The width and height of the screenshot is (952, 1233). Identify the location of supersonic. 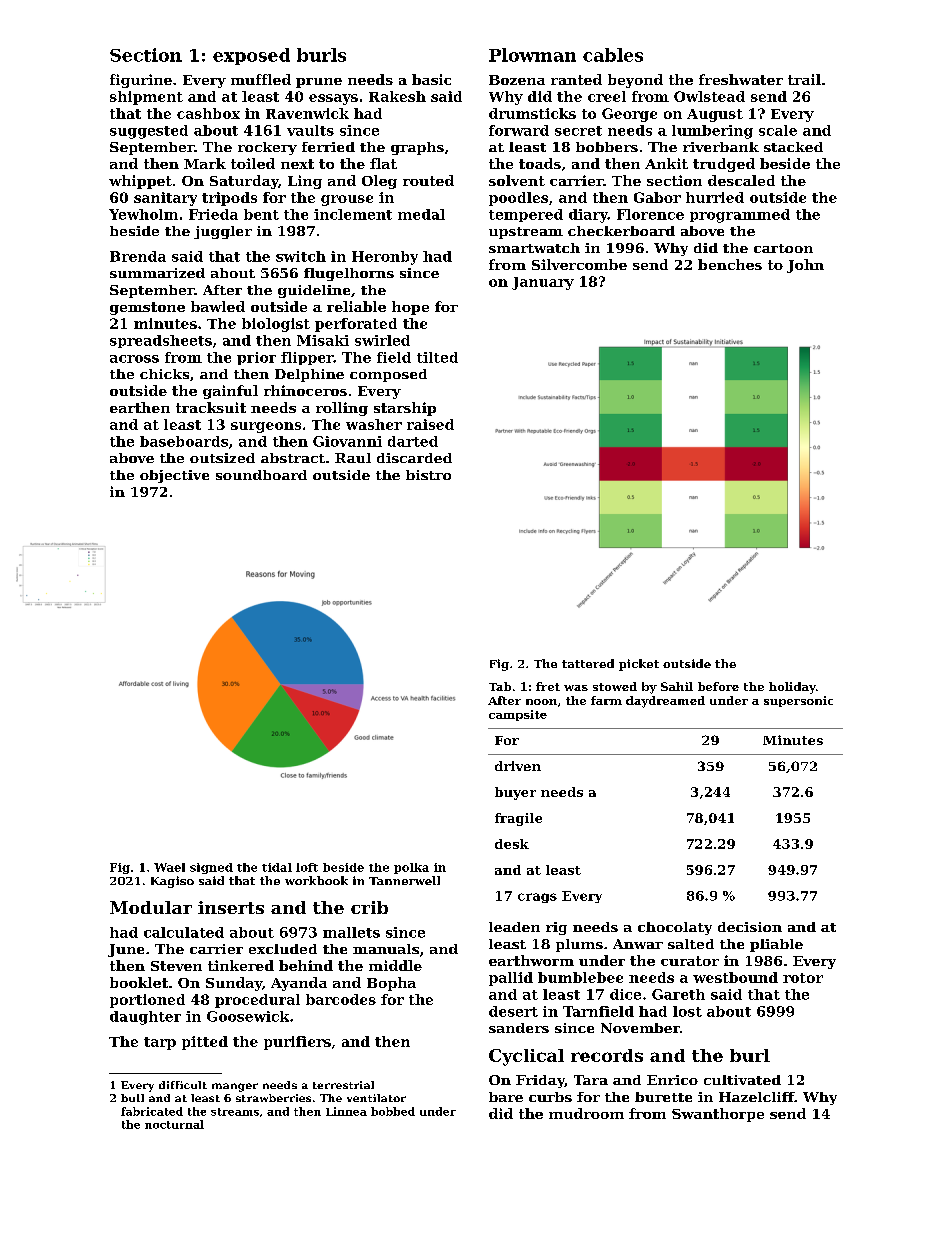
(798, 701).
